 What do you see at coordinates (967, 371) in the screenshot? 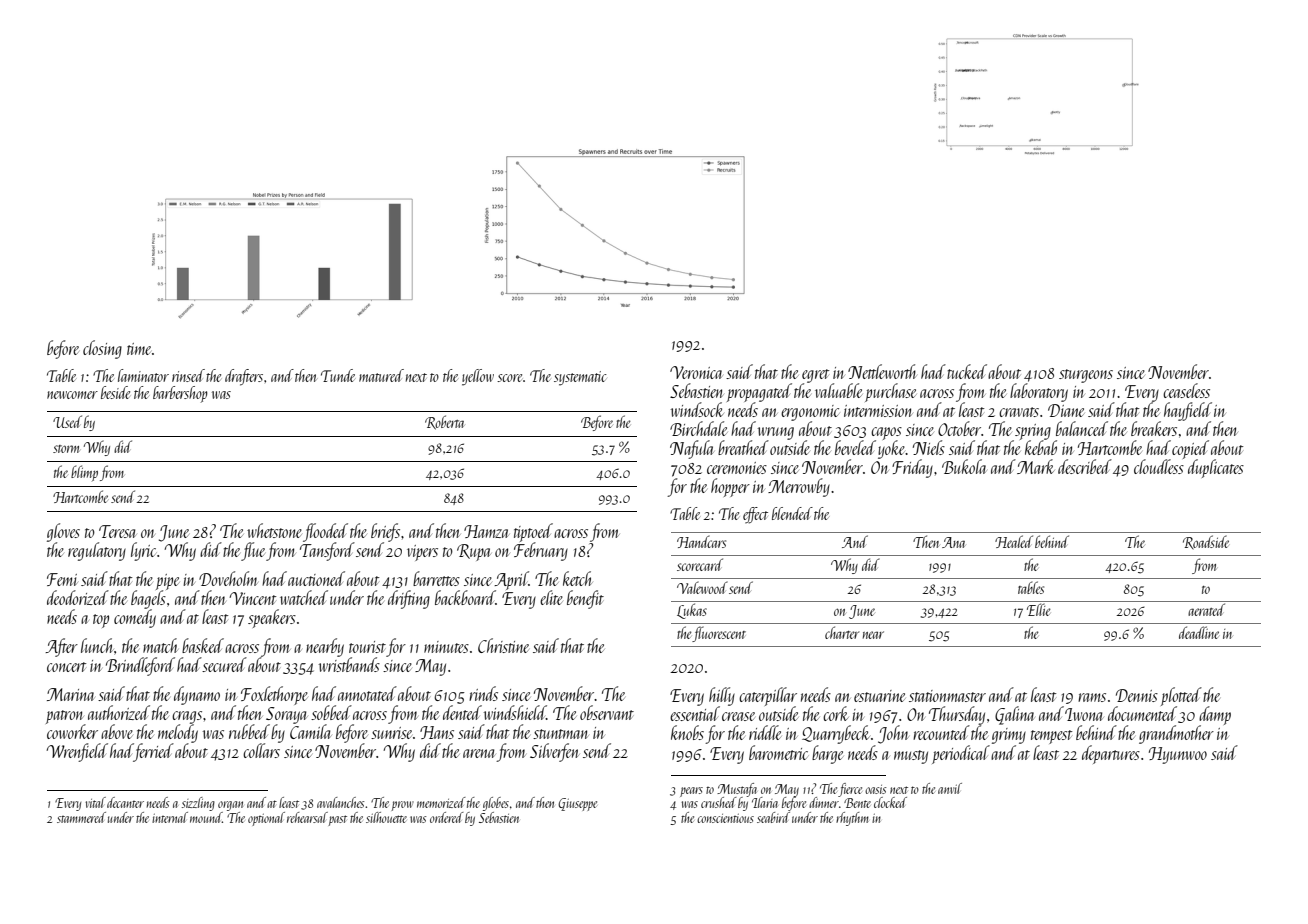
I see `tucked` at bounding box center [967, 371].
